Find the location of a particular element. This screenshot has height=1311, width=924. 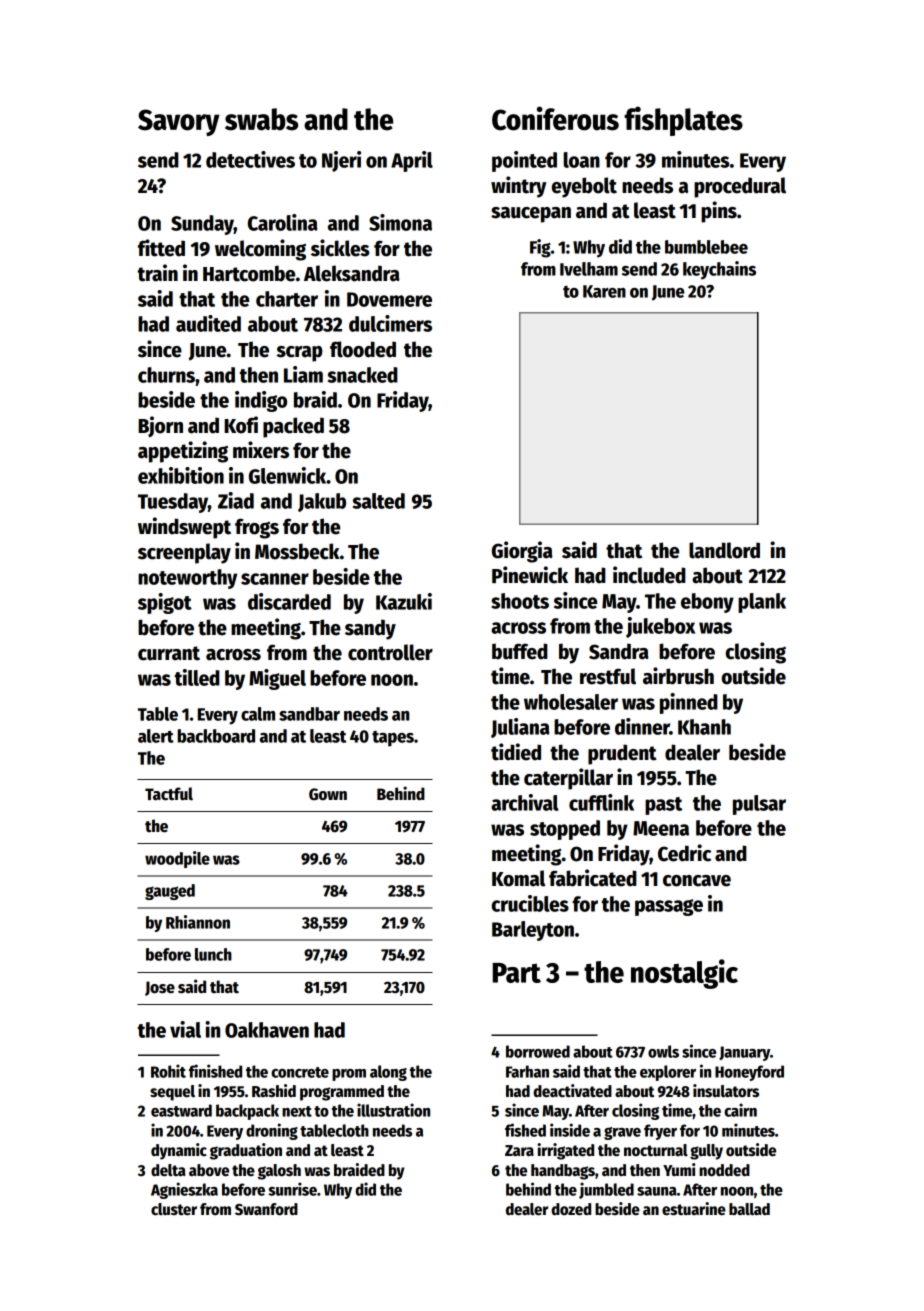

Savory is located at coordinates (179, 122).
